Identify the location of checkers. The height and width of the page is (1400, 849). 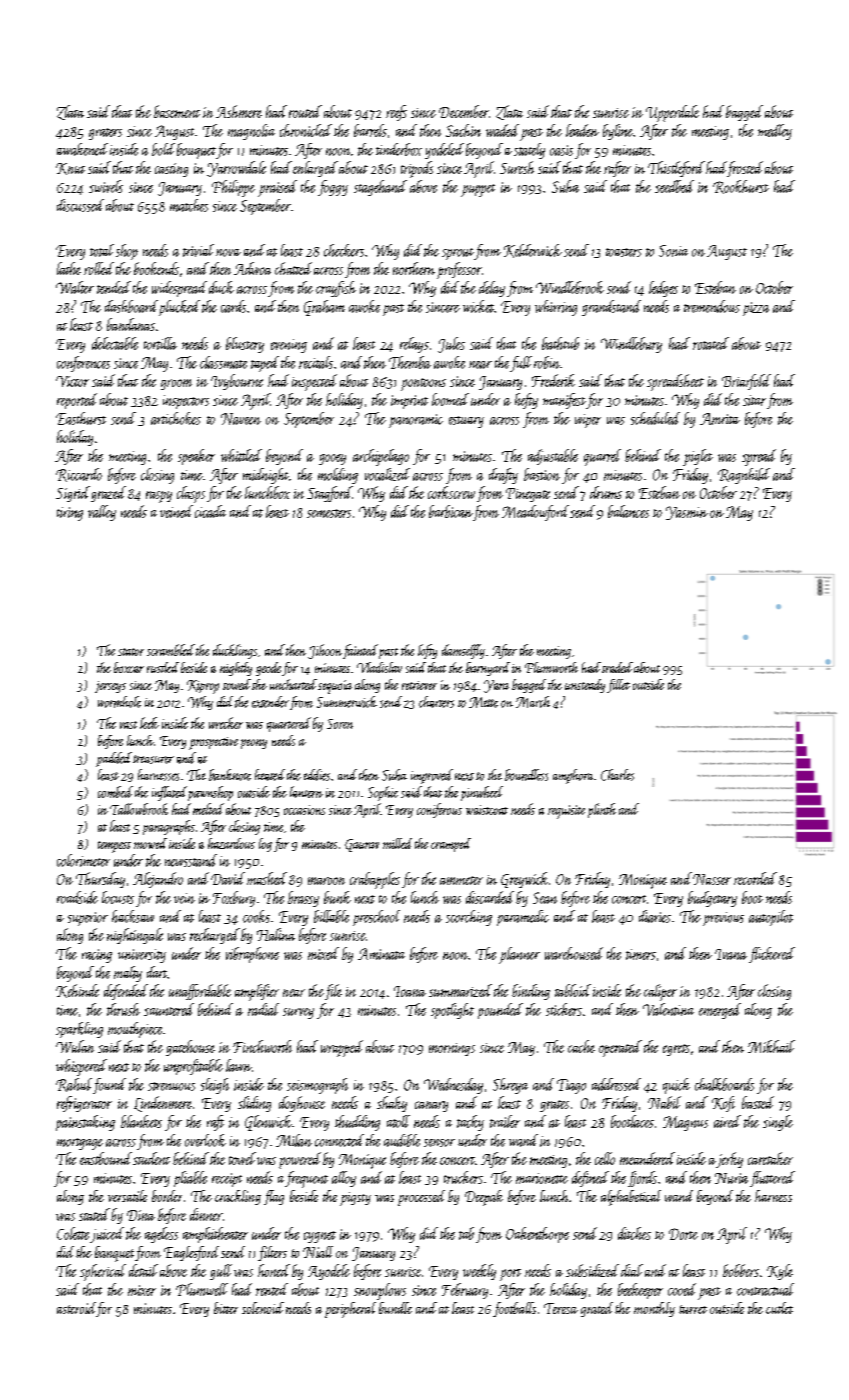
(344, 250).
